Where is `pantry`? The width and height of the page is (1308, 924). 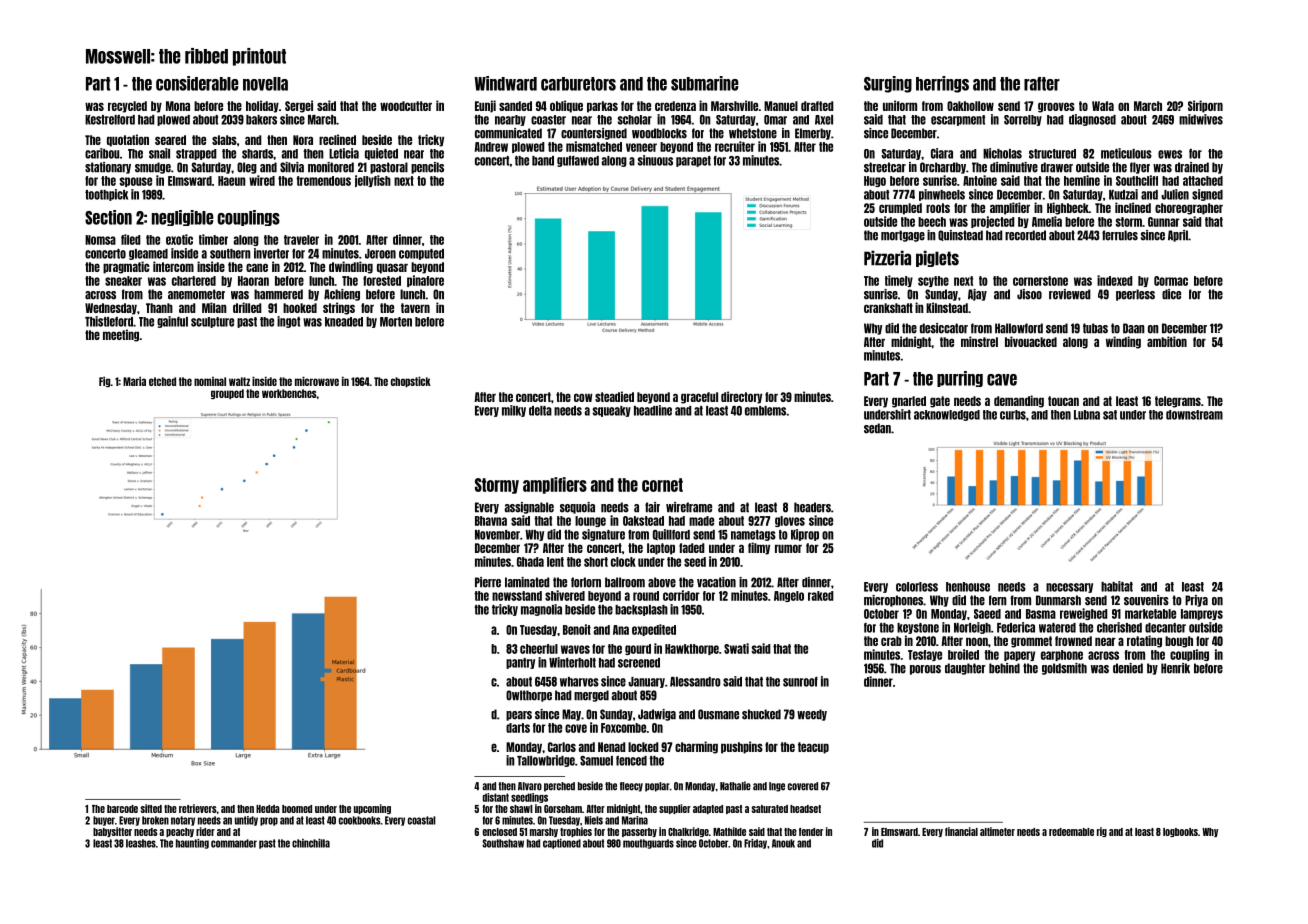 pantry is located at coordinates (520, 663).
